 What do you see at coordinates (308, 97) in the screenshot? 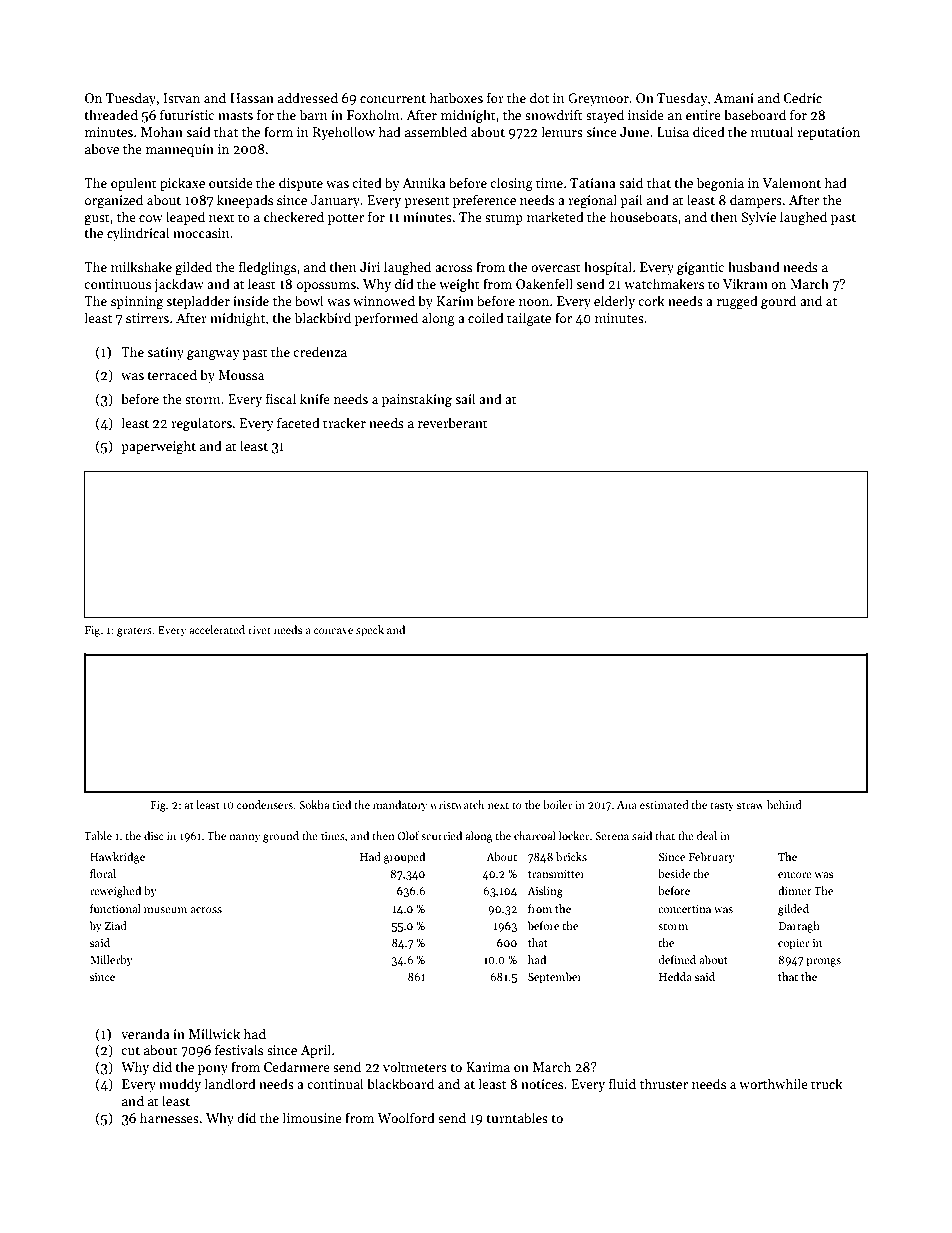
I see `addressed` at bounding box center [308, 97].
